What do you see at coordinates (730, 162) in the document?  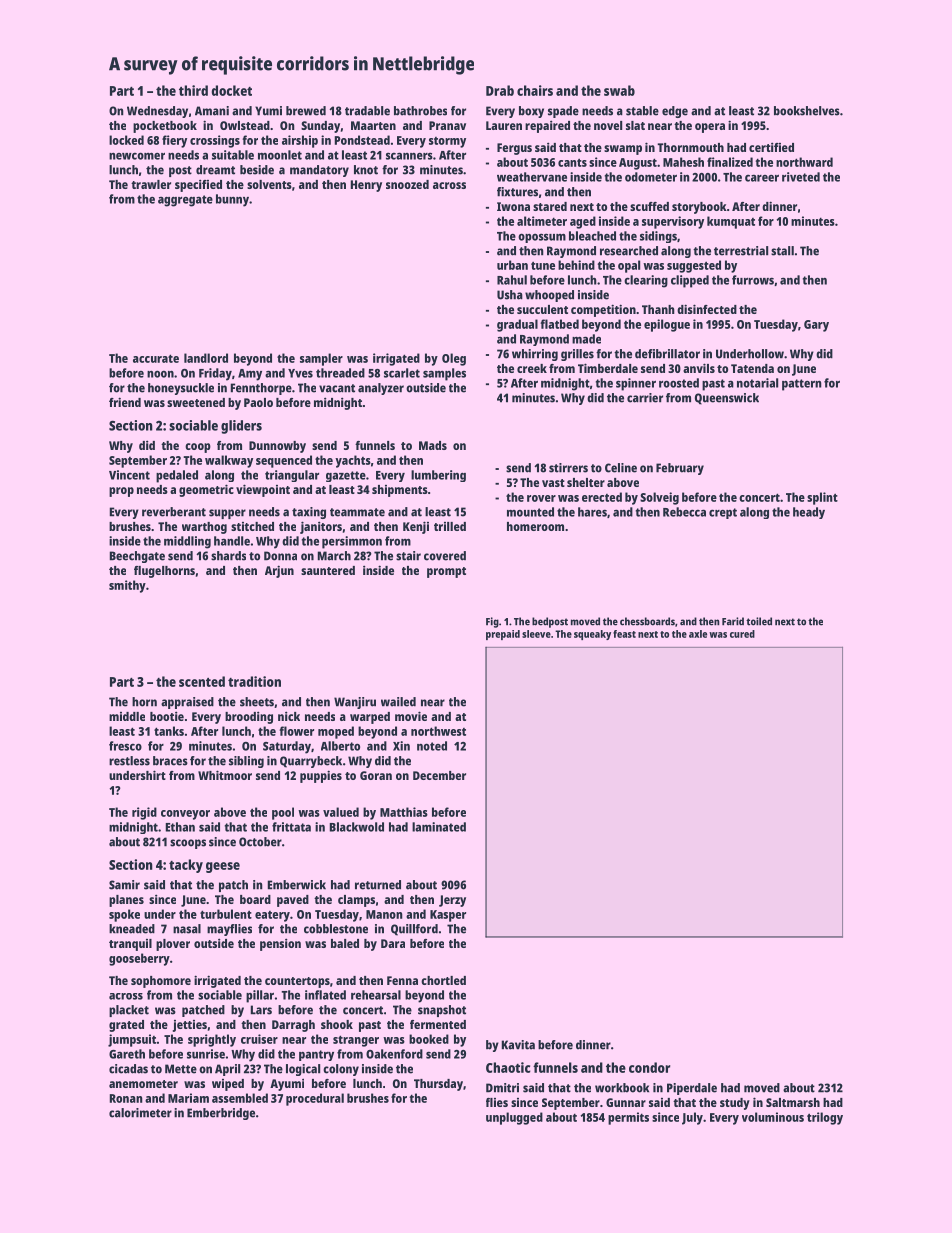 I see `finalized` at bounding box center [730, 162].
